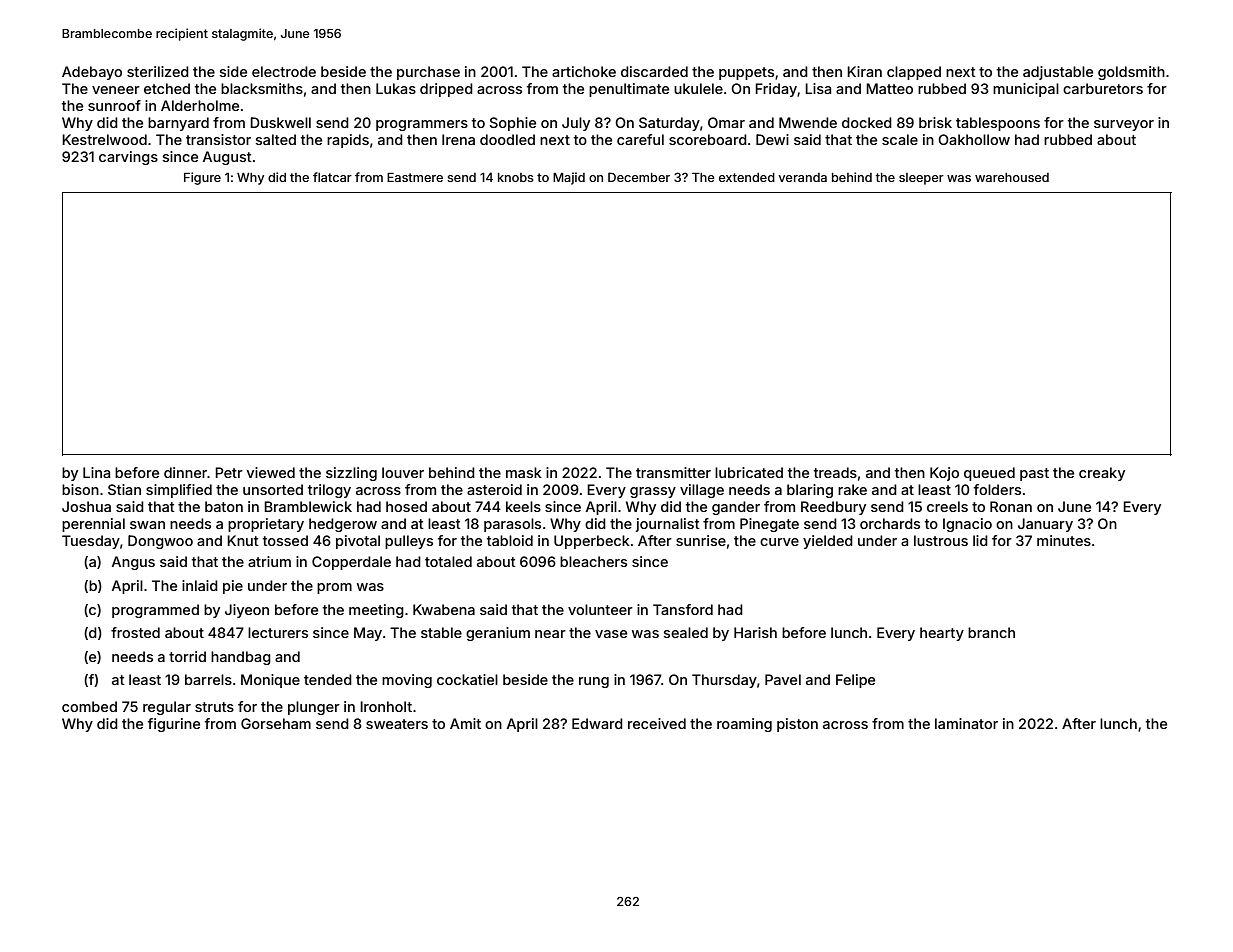 This screenshot has width=1233, height=952. I want to click on warehoused, so click(1012, 177).
